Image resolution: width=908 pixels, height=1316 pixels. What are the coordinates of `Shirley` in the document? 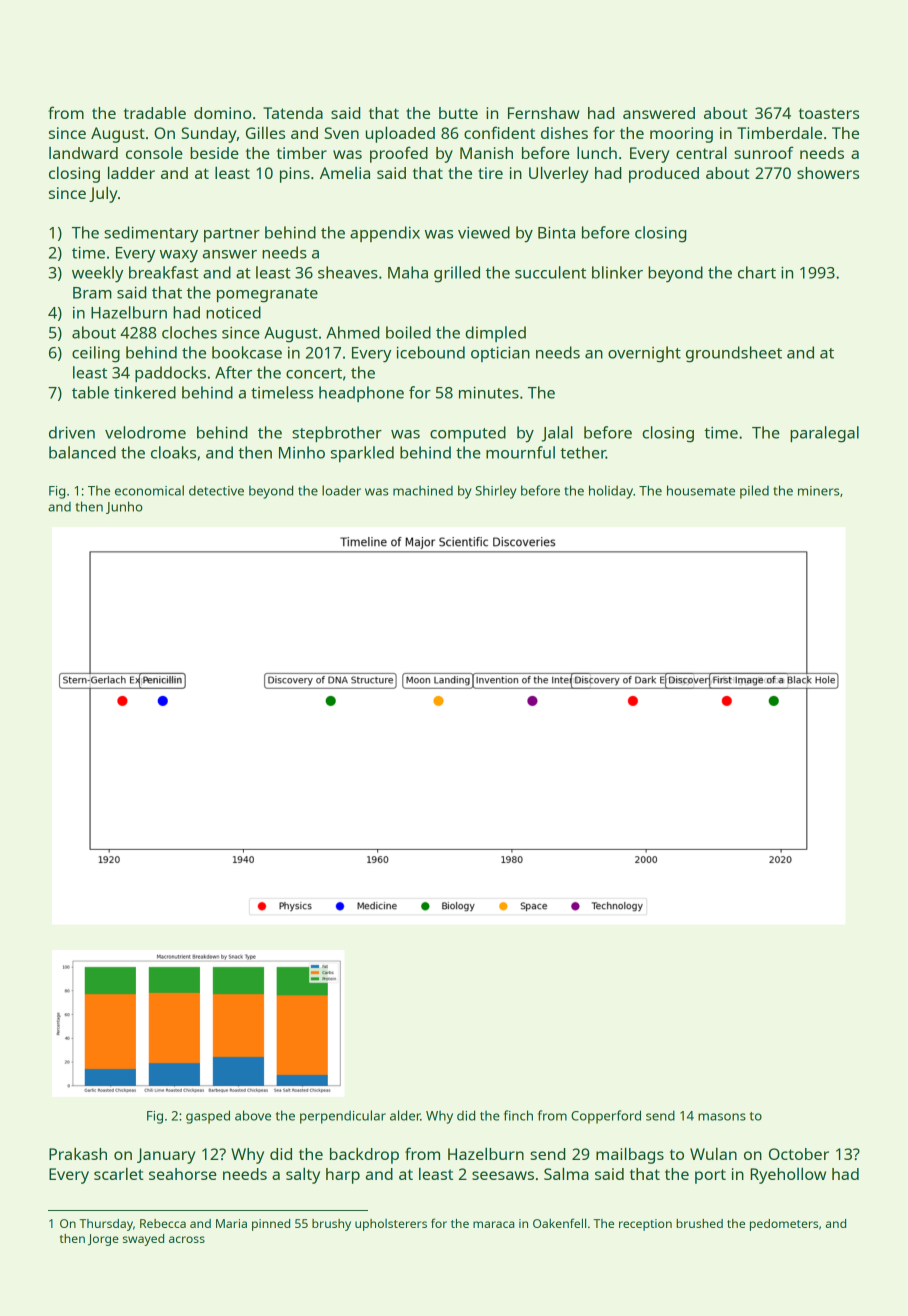 It's located at (496, 492).
